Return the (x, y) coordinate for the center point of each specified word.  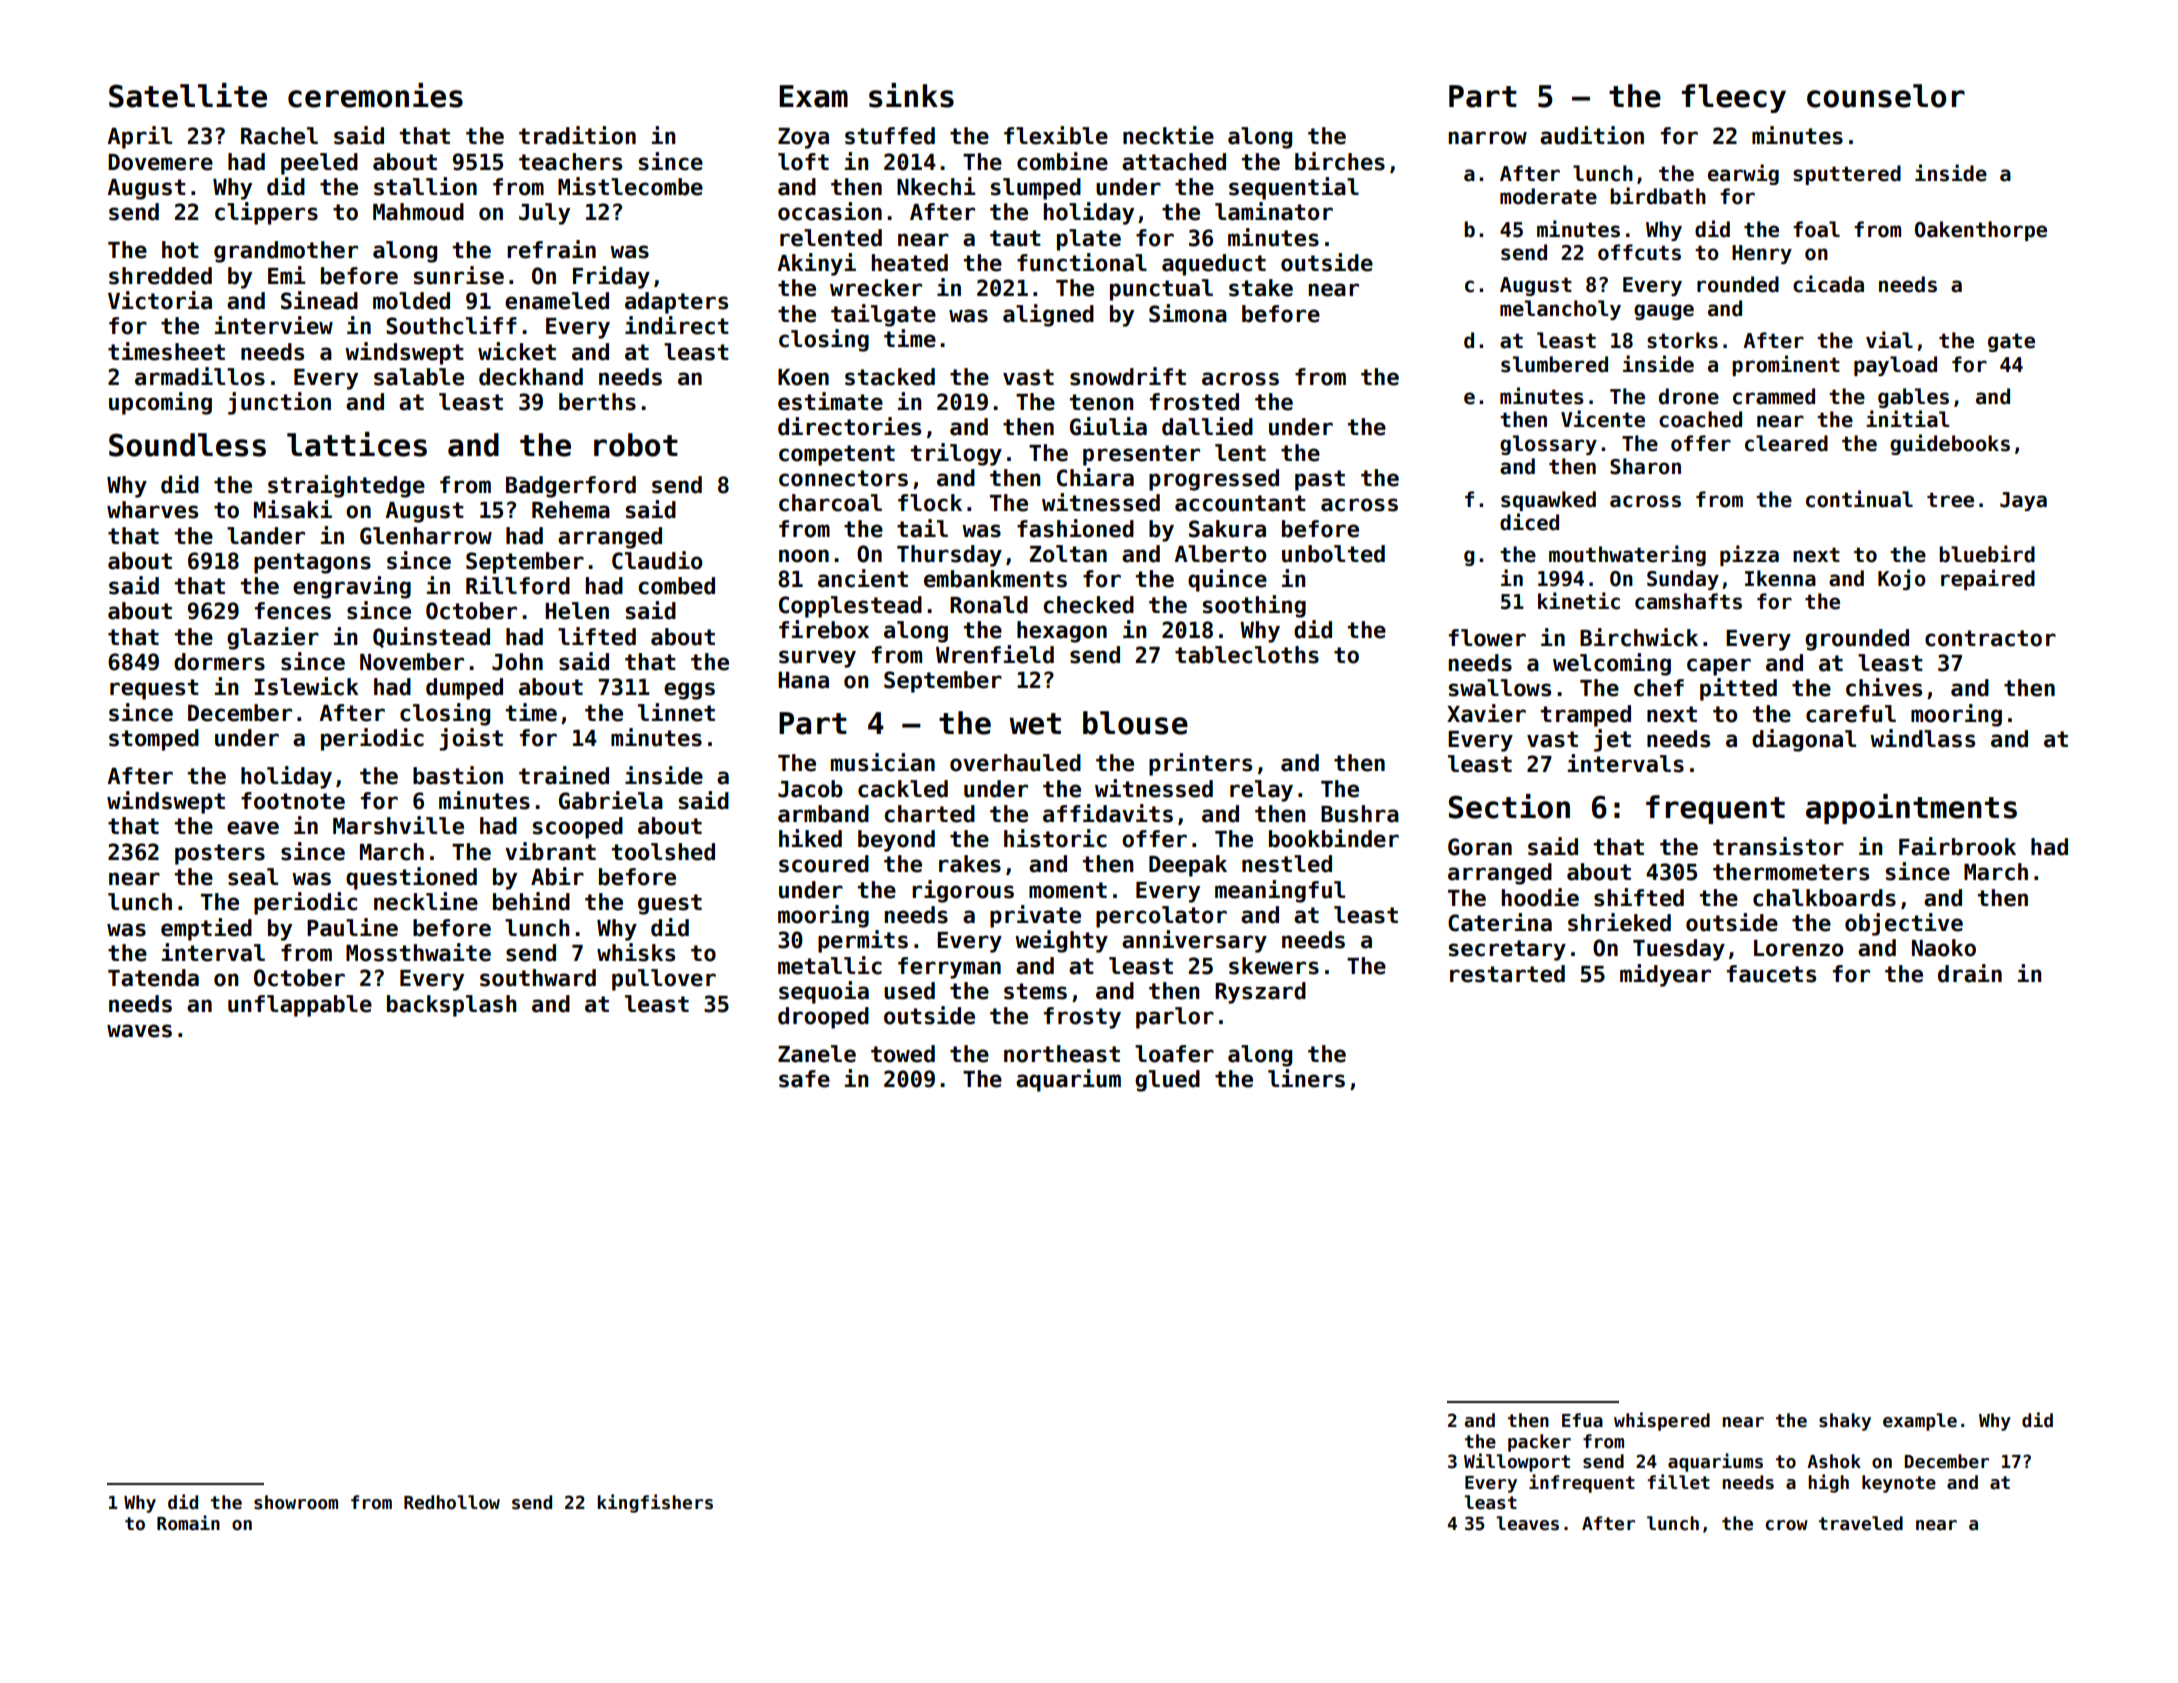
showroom (296, 1502)
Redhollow (452, 1502)
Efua (1582, 1420)
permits (863, 941)
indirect (677, 325)
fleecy (1734, 98)
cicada (1828, 284)
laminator (1274, 211)
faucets (1771, 974)
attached (1174, 162)
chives (1884, 687)
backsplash (452, 1006)
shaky (1845, 1422)
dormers (219, 662)
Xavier (1486, 713)
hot (180, 250)
